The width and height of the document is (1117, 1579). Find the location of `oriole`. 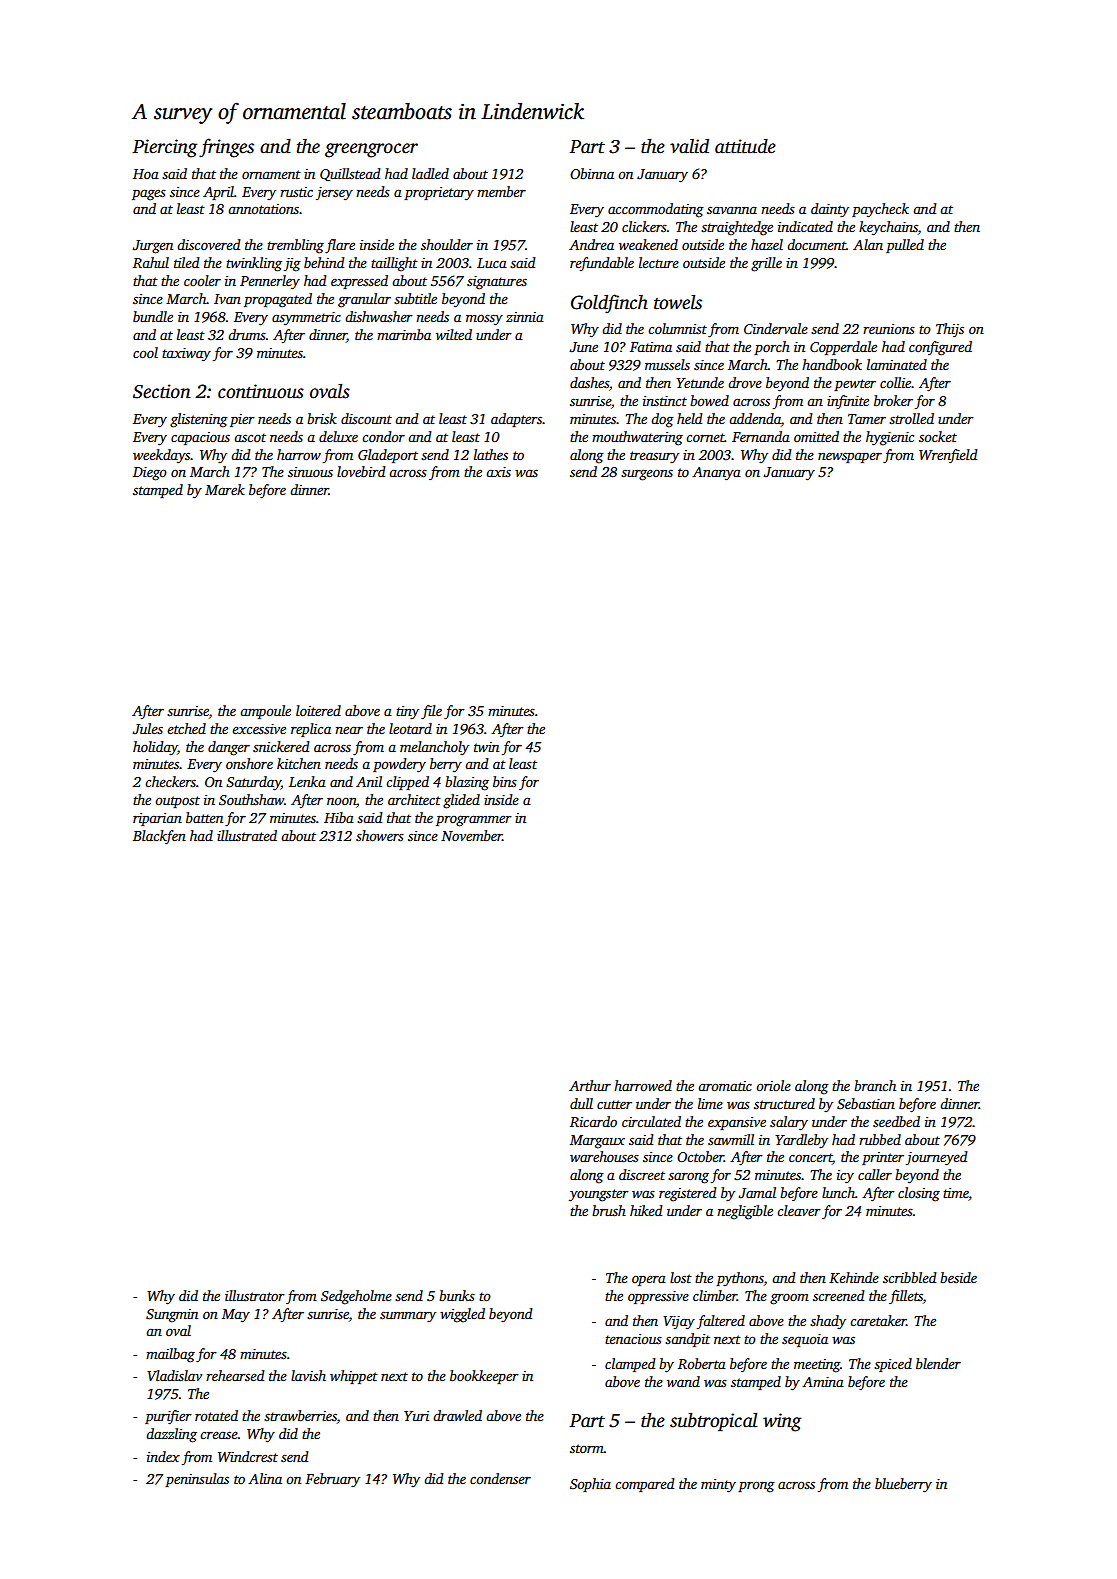

oriole is located at coordinates (773, 1085).
